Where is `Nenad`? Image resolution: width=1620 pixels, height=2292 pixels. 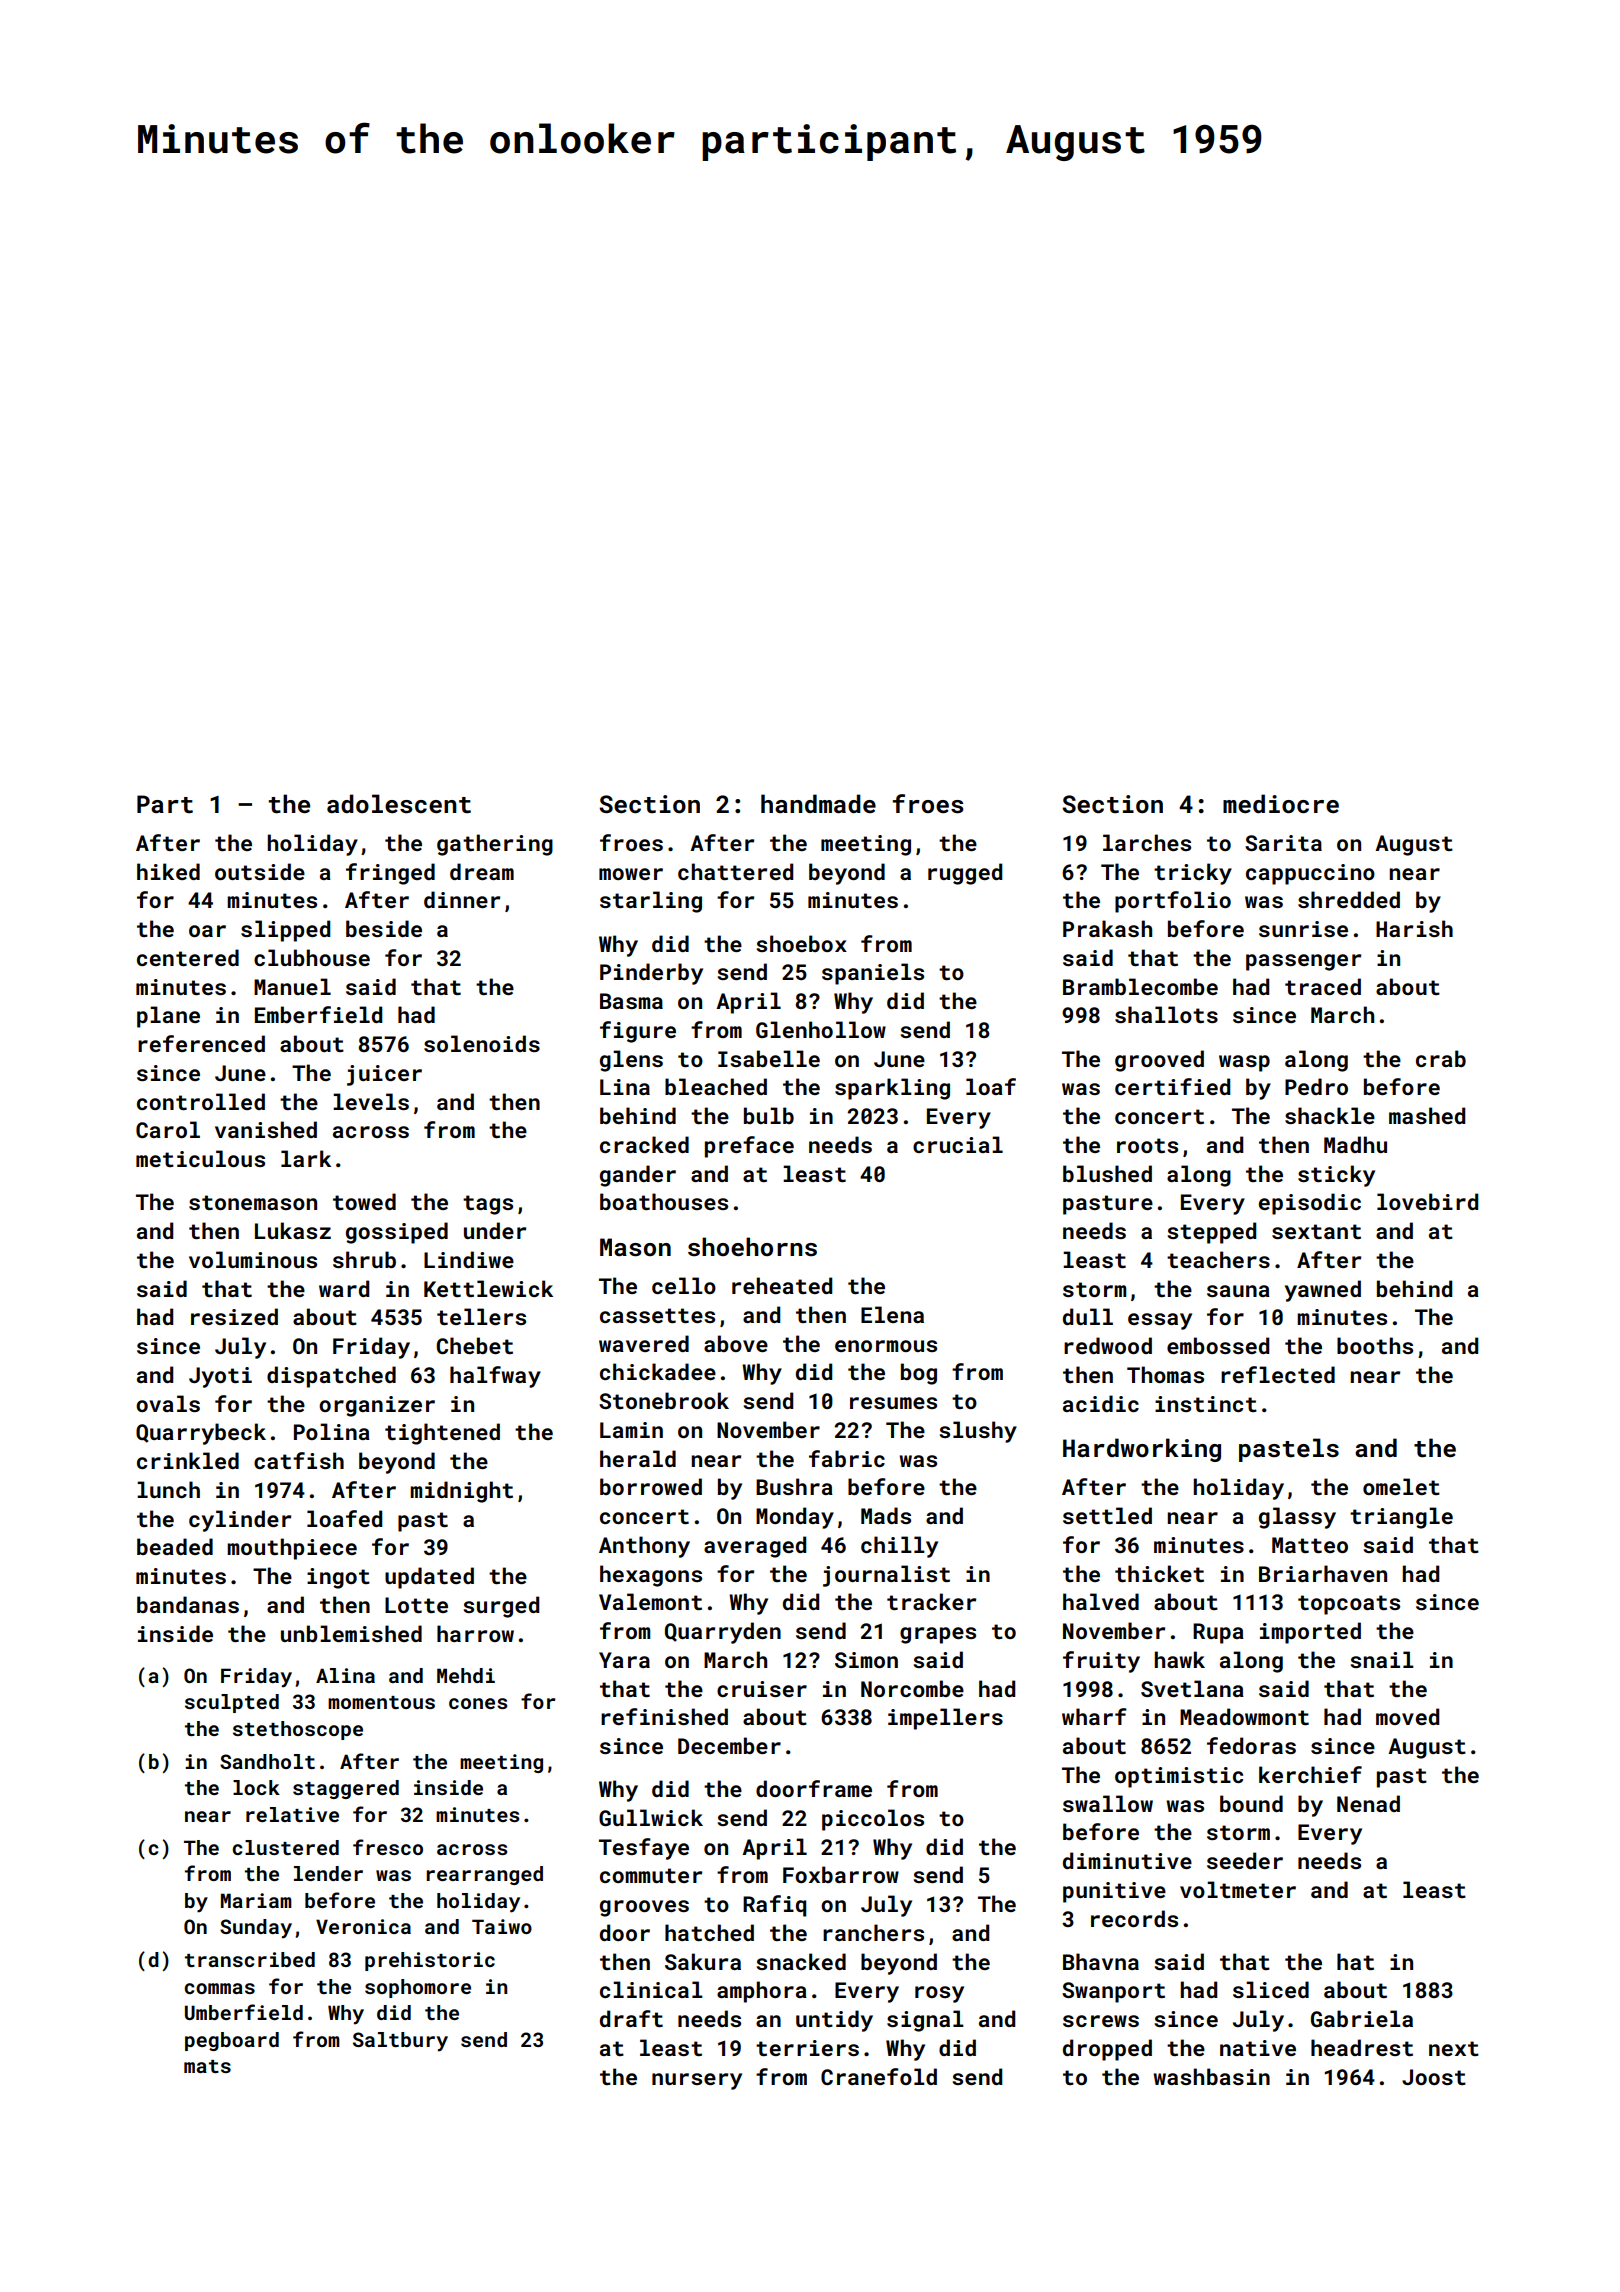 Nenad is located at coordinates (1368, 1803).
